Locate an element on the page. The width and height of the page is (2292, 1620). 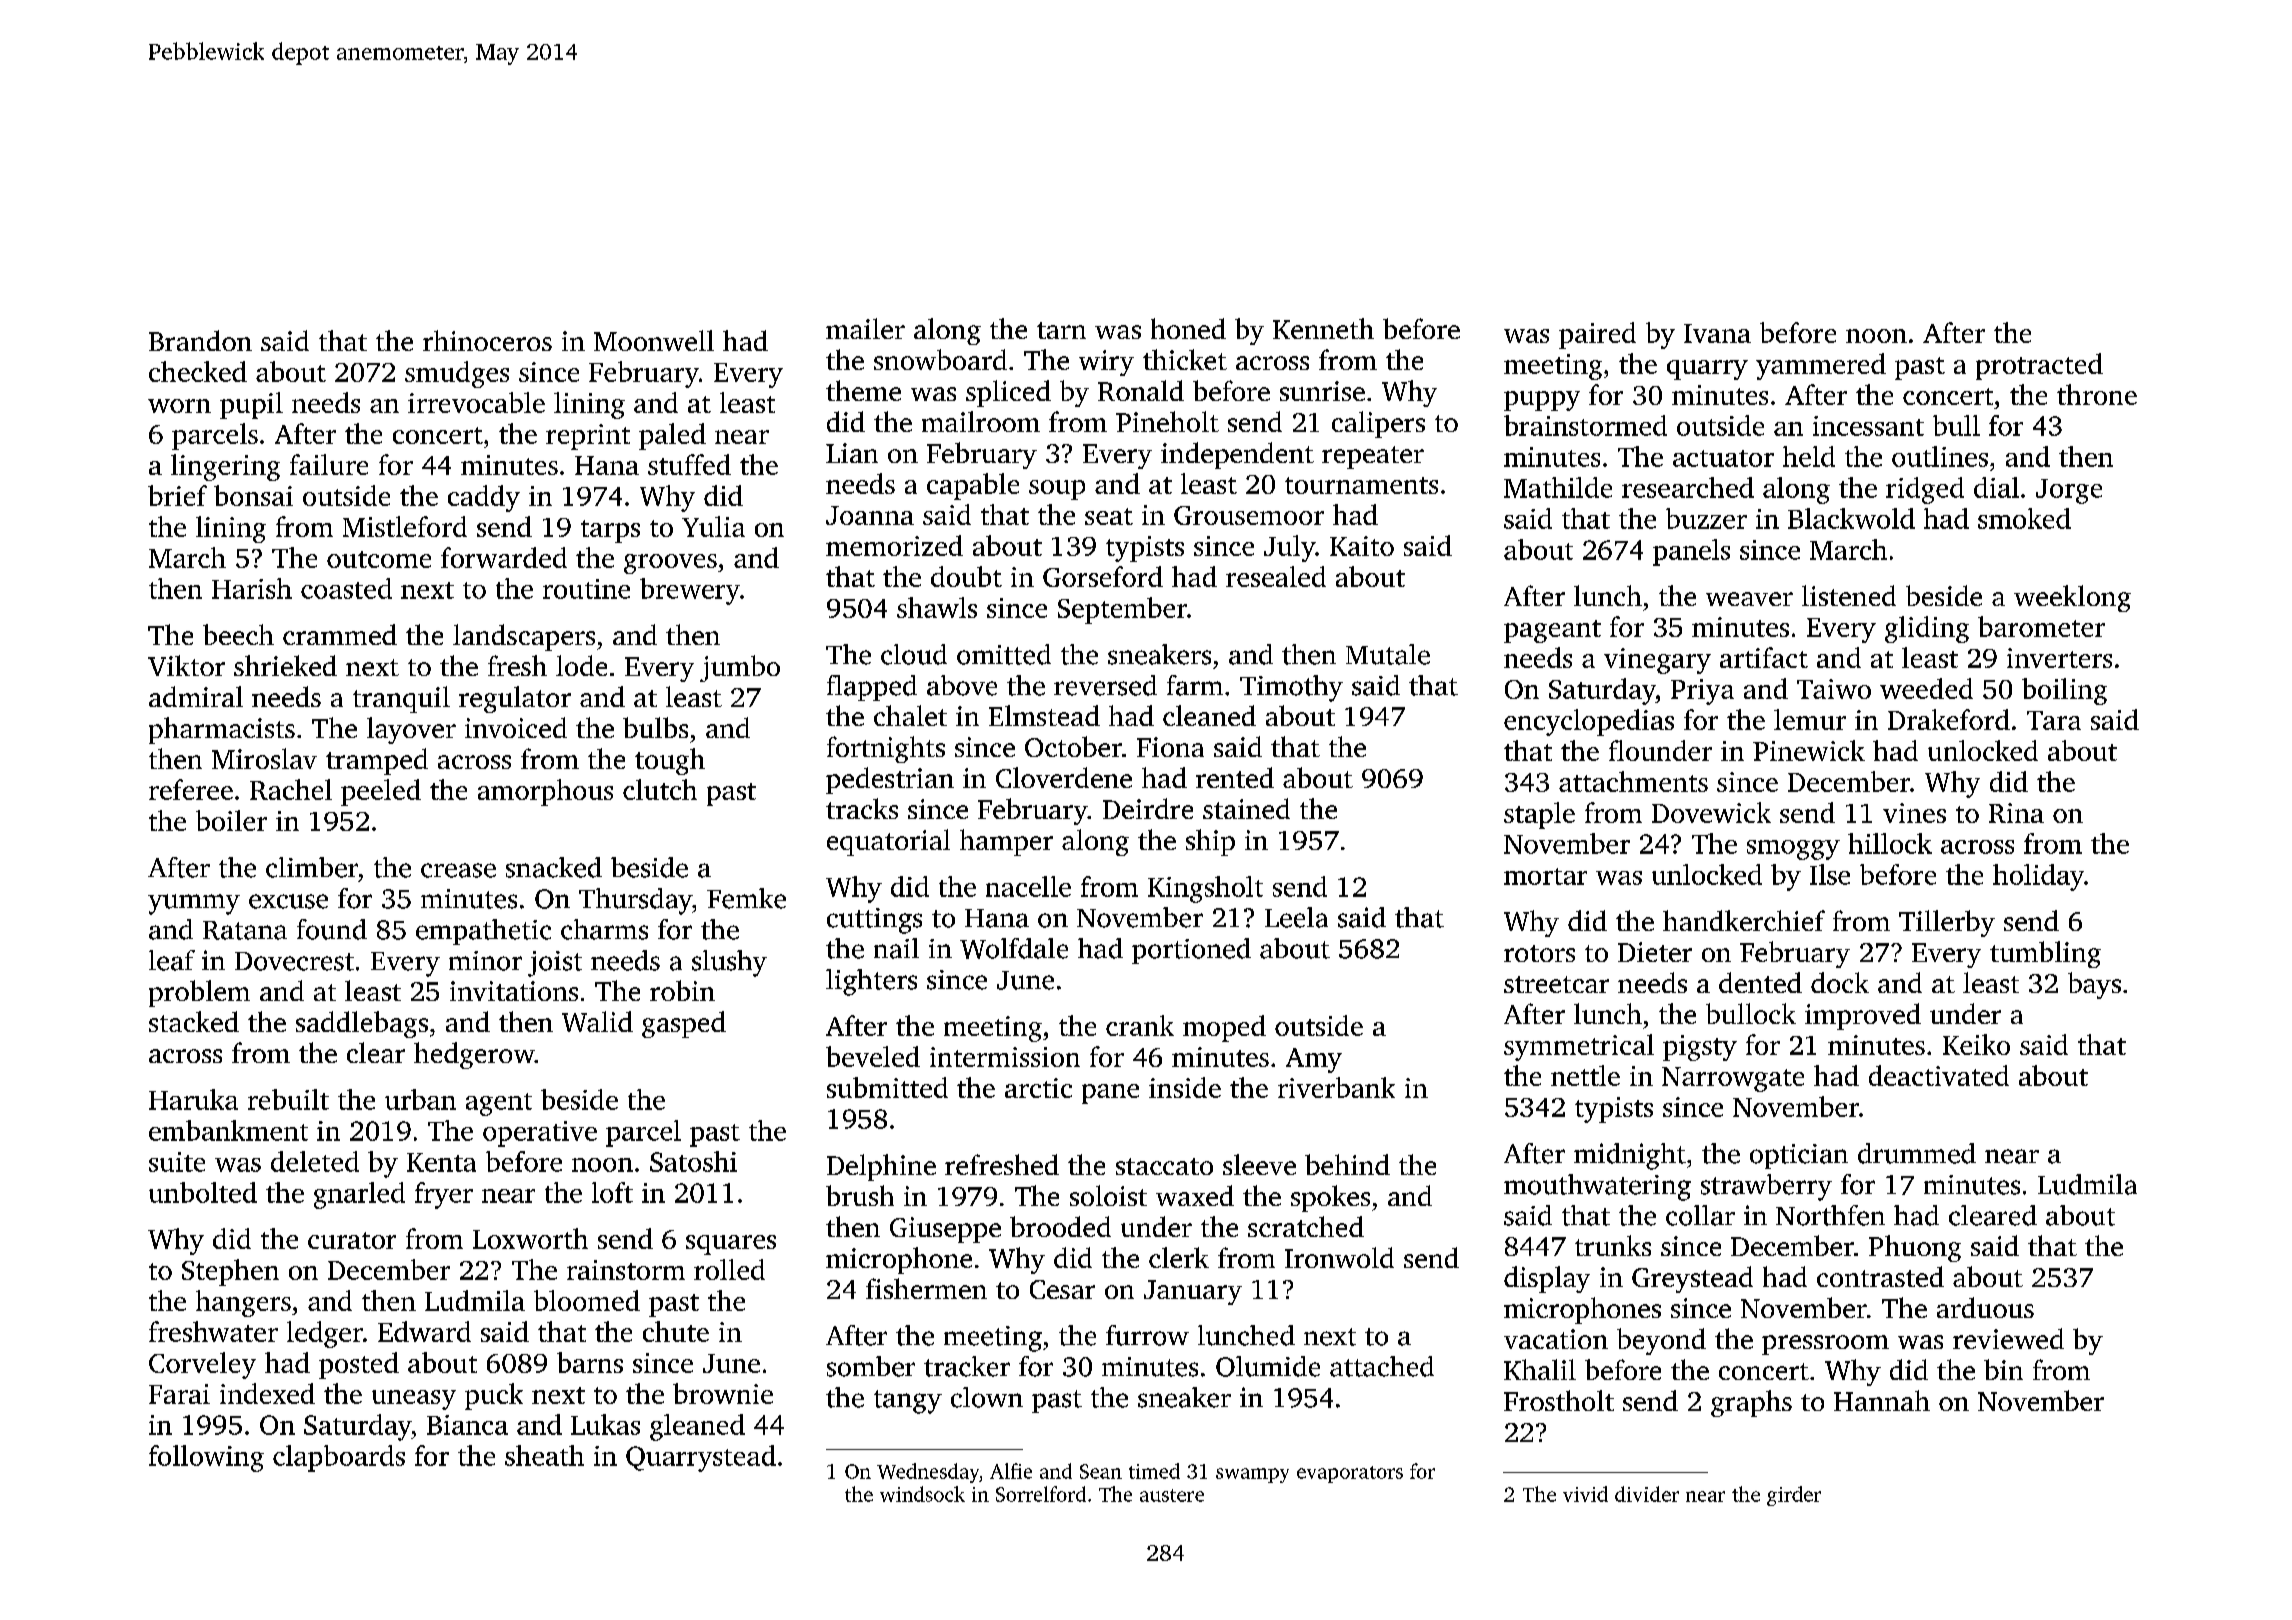
actuator is located at coordinates (1723, 458).
